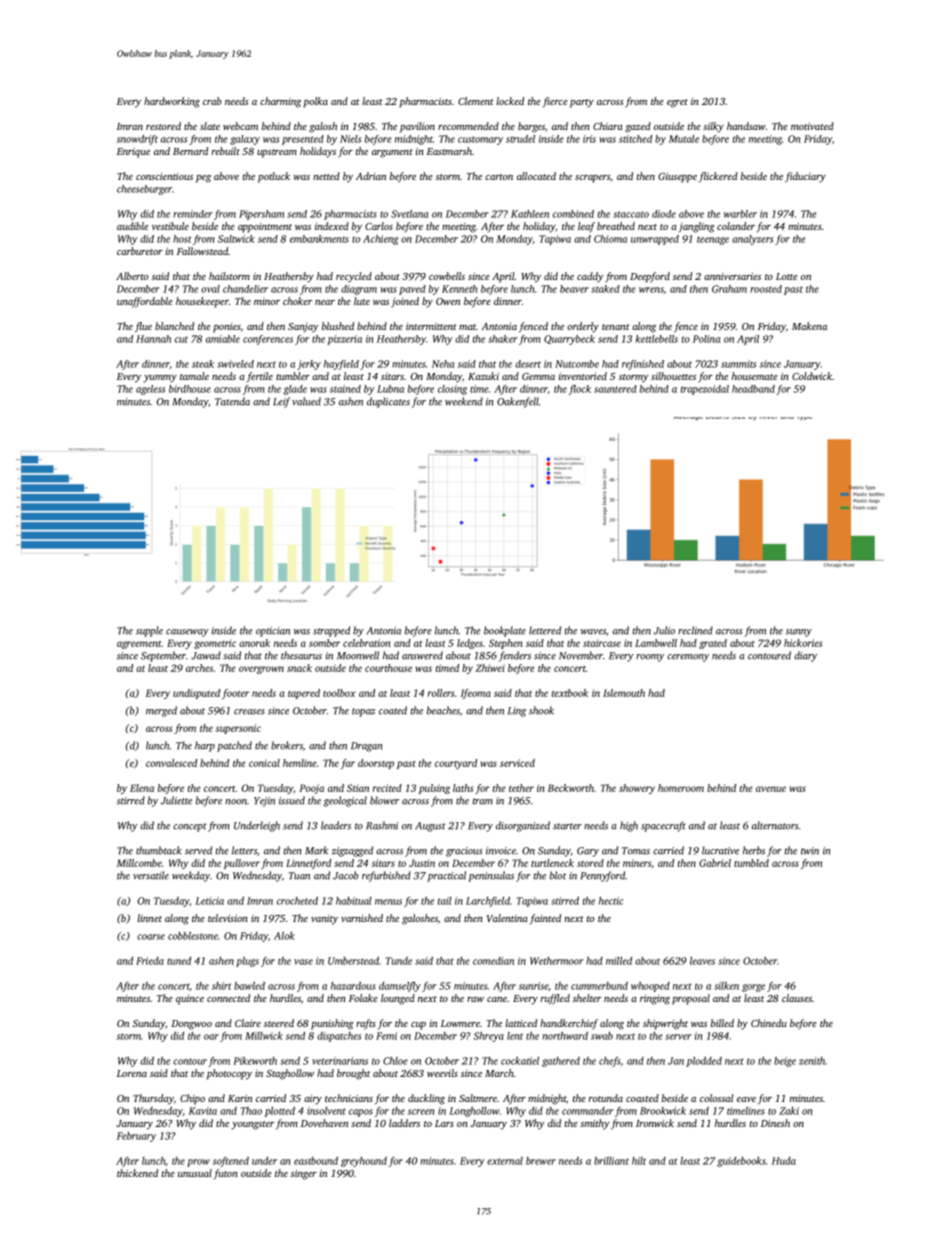 Image resolution: width=952 pixels, height=1233 pixels. I want to click on hardworking, so click(172, 102).
